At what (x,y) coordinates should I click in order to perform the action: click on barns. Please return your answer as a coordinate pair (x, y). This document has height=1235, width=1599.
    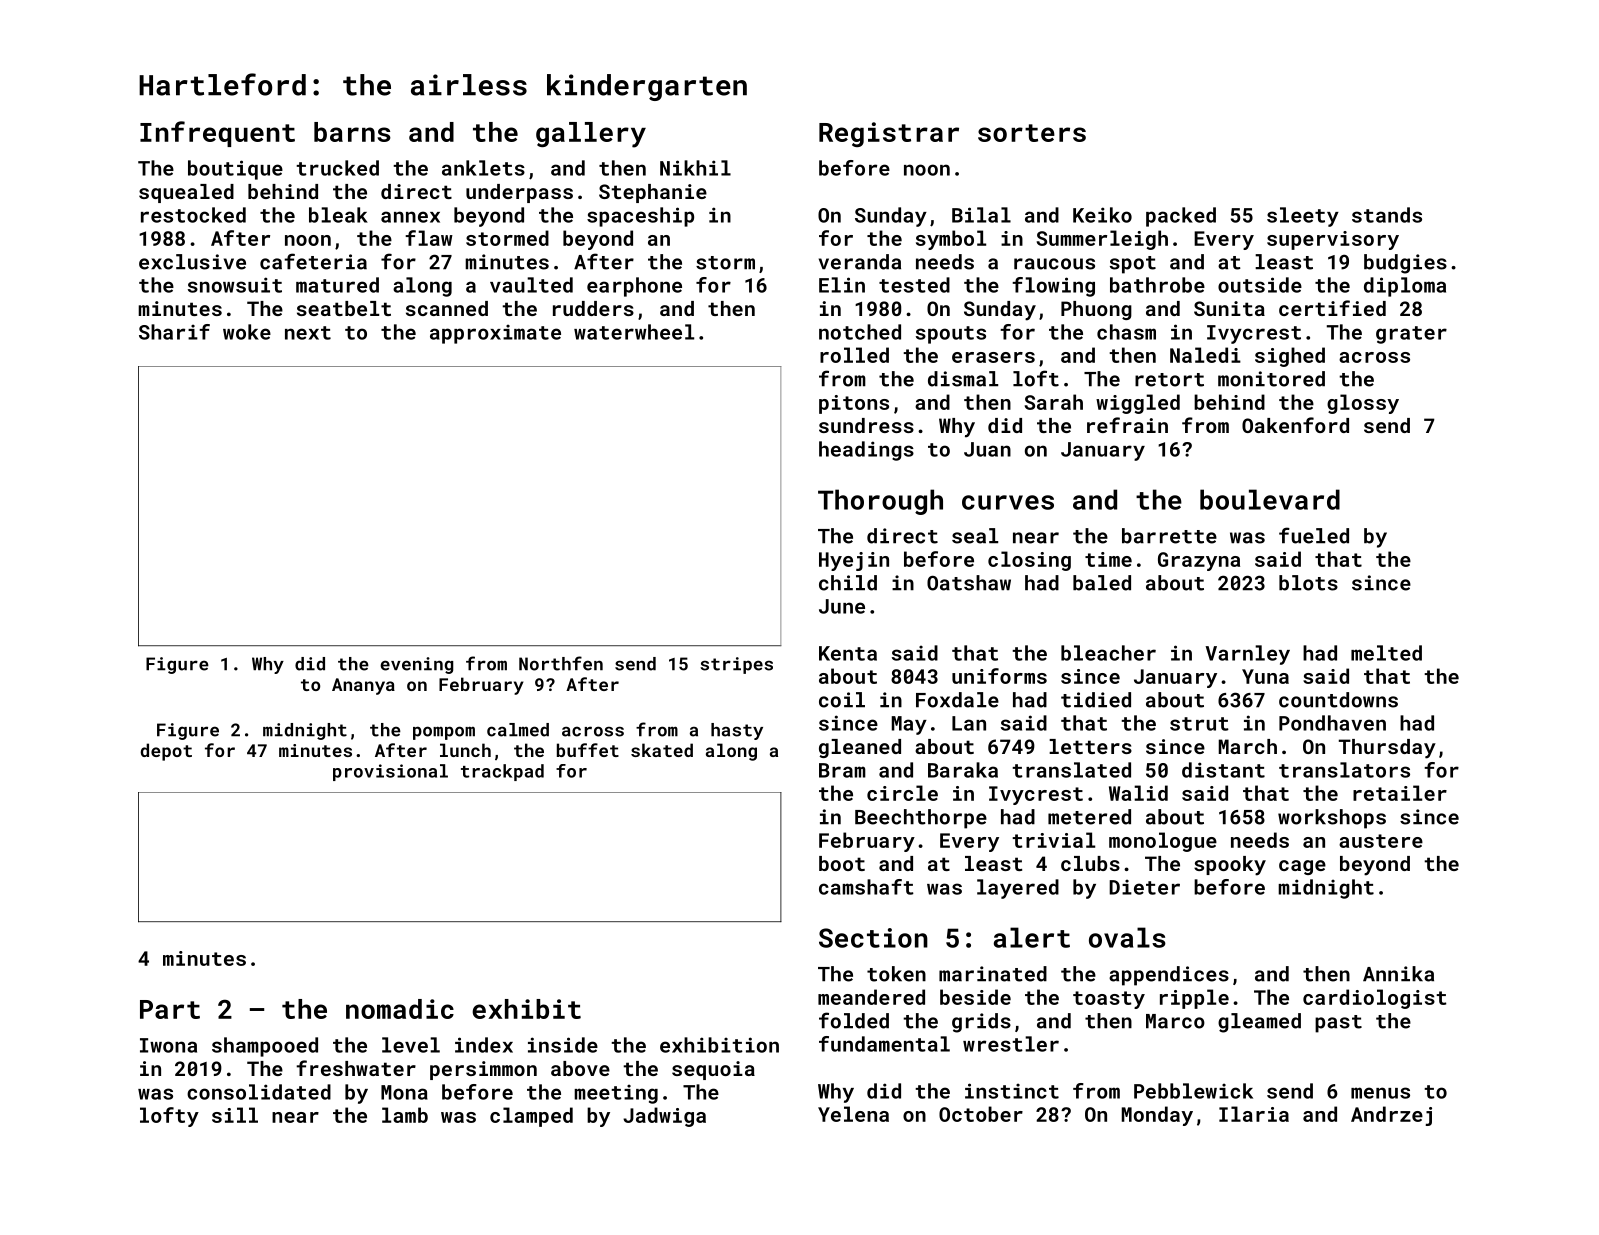
    Looking at the image, I should click on (352, 132).
